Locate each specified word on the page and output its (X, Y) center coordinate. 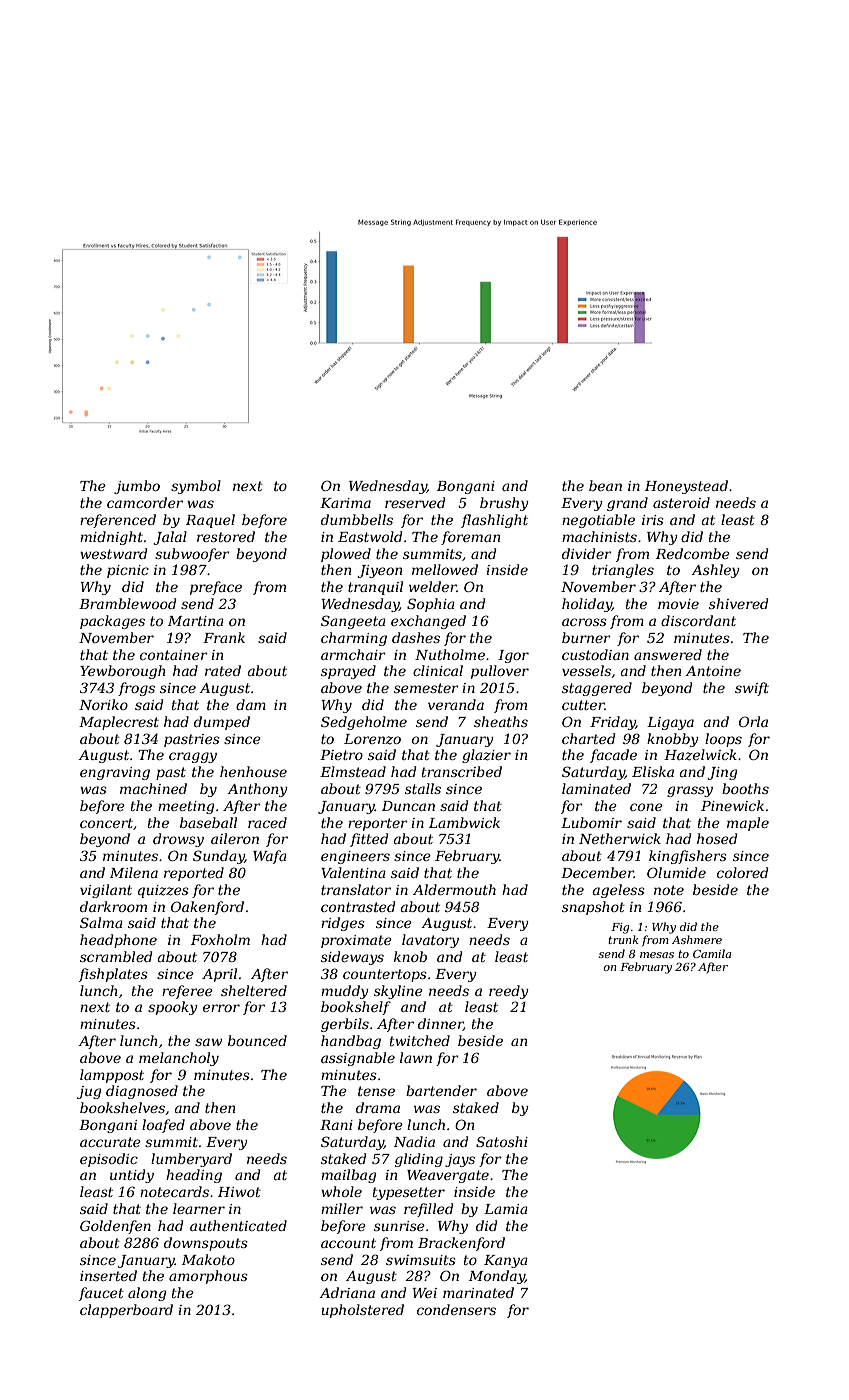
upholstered (363, 1311)
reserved (415, 502)
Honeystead (686, 487)
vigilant (106, 891)
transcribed (462, 771)
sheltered (254, 990)
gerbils (345, 1025)
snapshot (593, 908)
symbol (196, 487)
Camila (712, 953)
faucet (101, 1294)
